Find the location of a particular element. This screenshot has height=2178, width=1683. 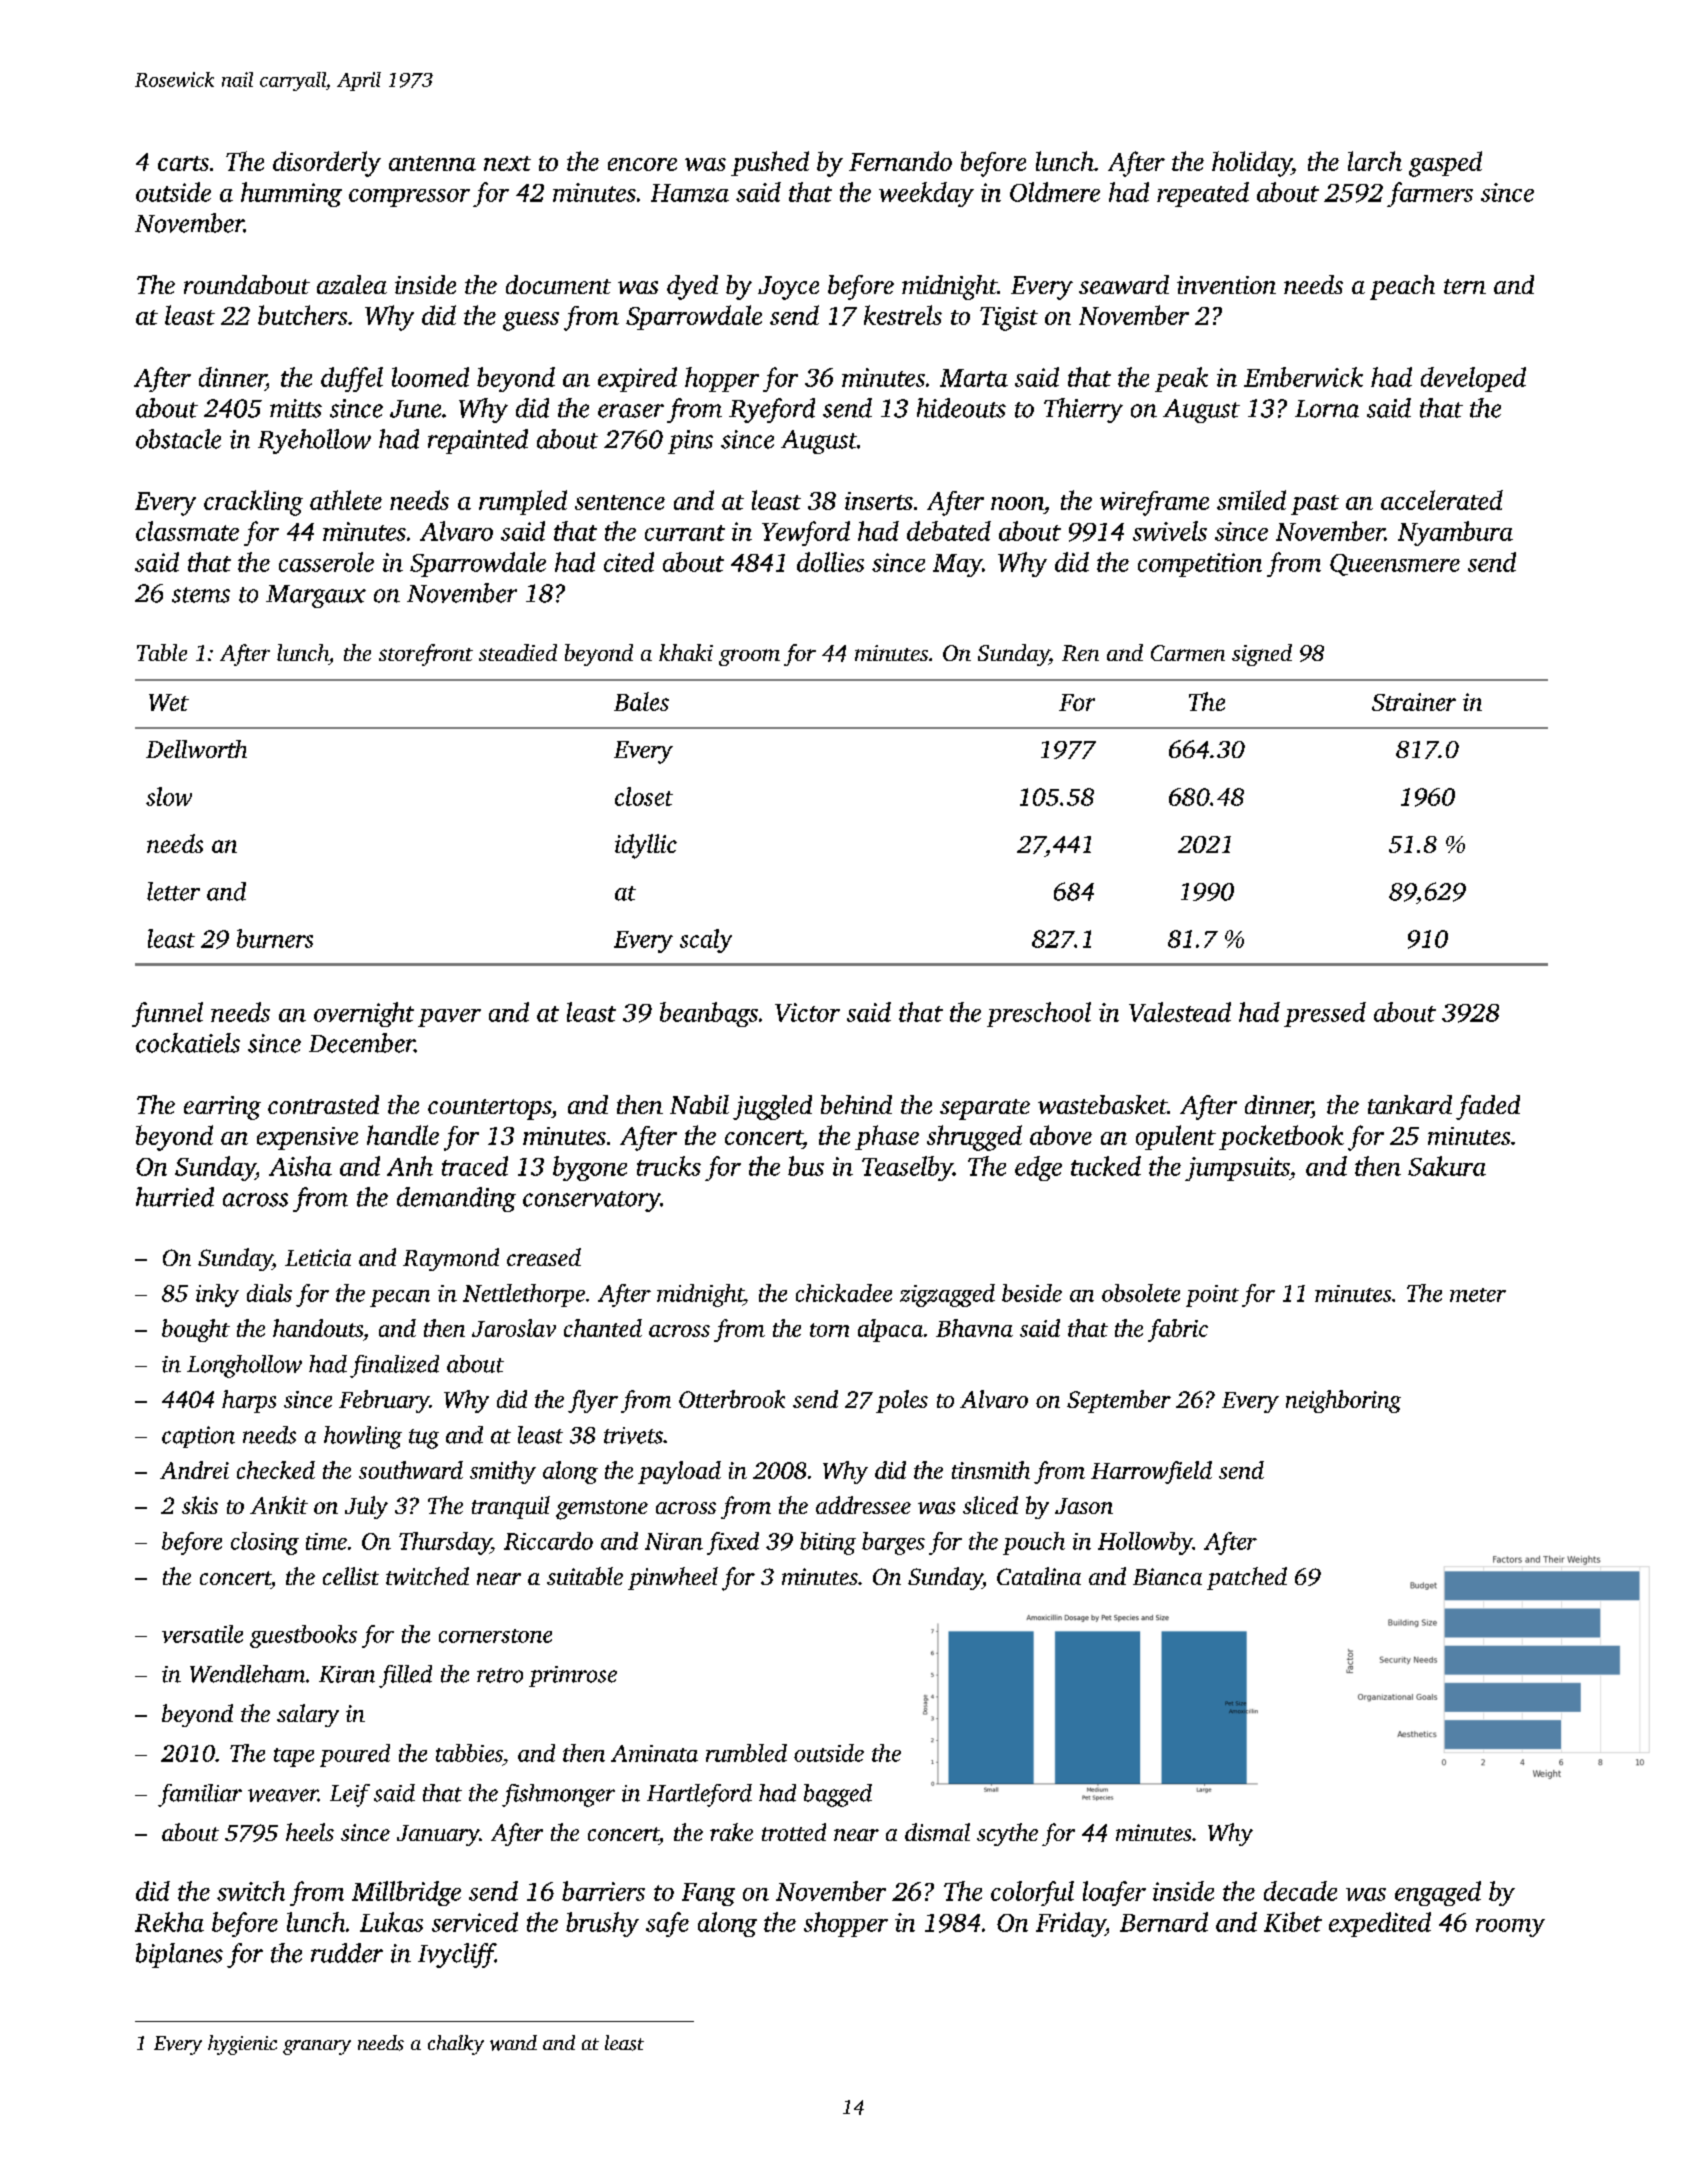

patched is located at coordinates (1247, 1578).
